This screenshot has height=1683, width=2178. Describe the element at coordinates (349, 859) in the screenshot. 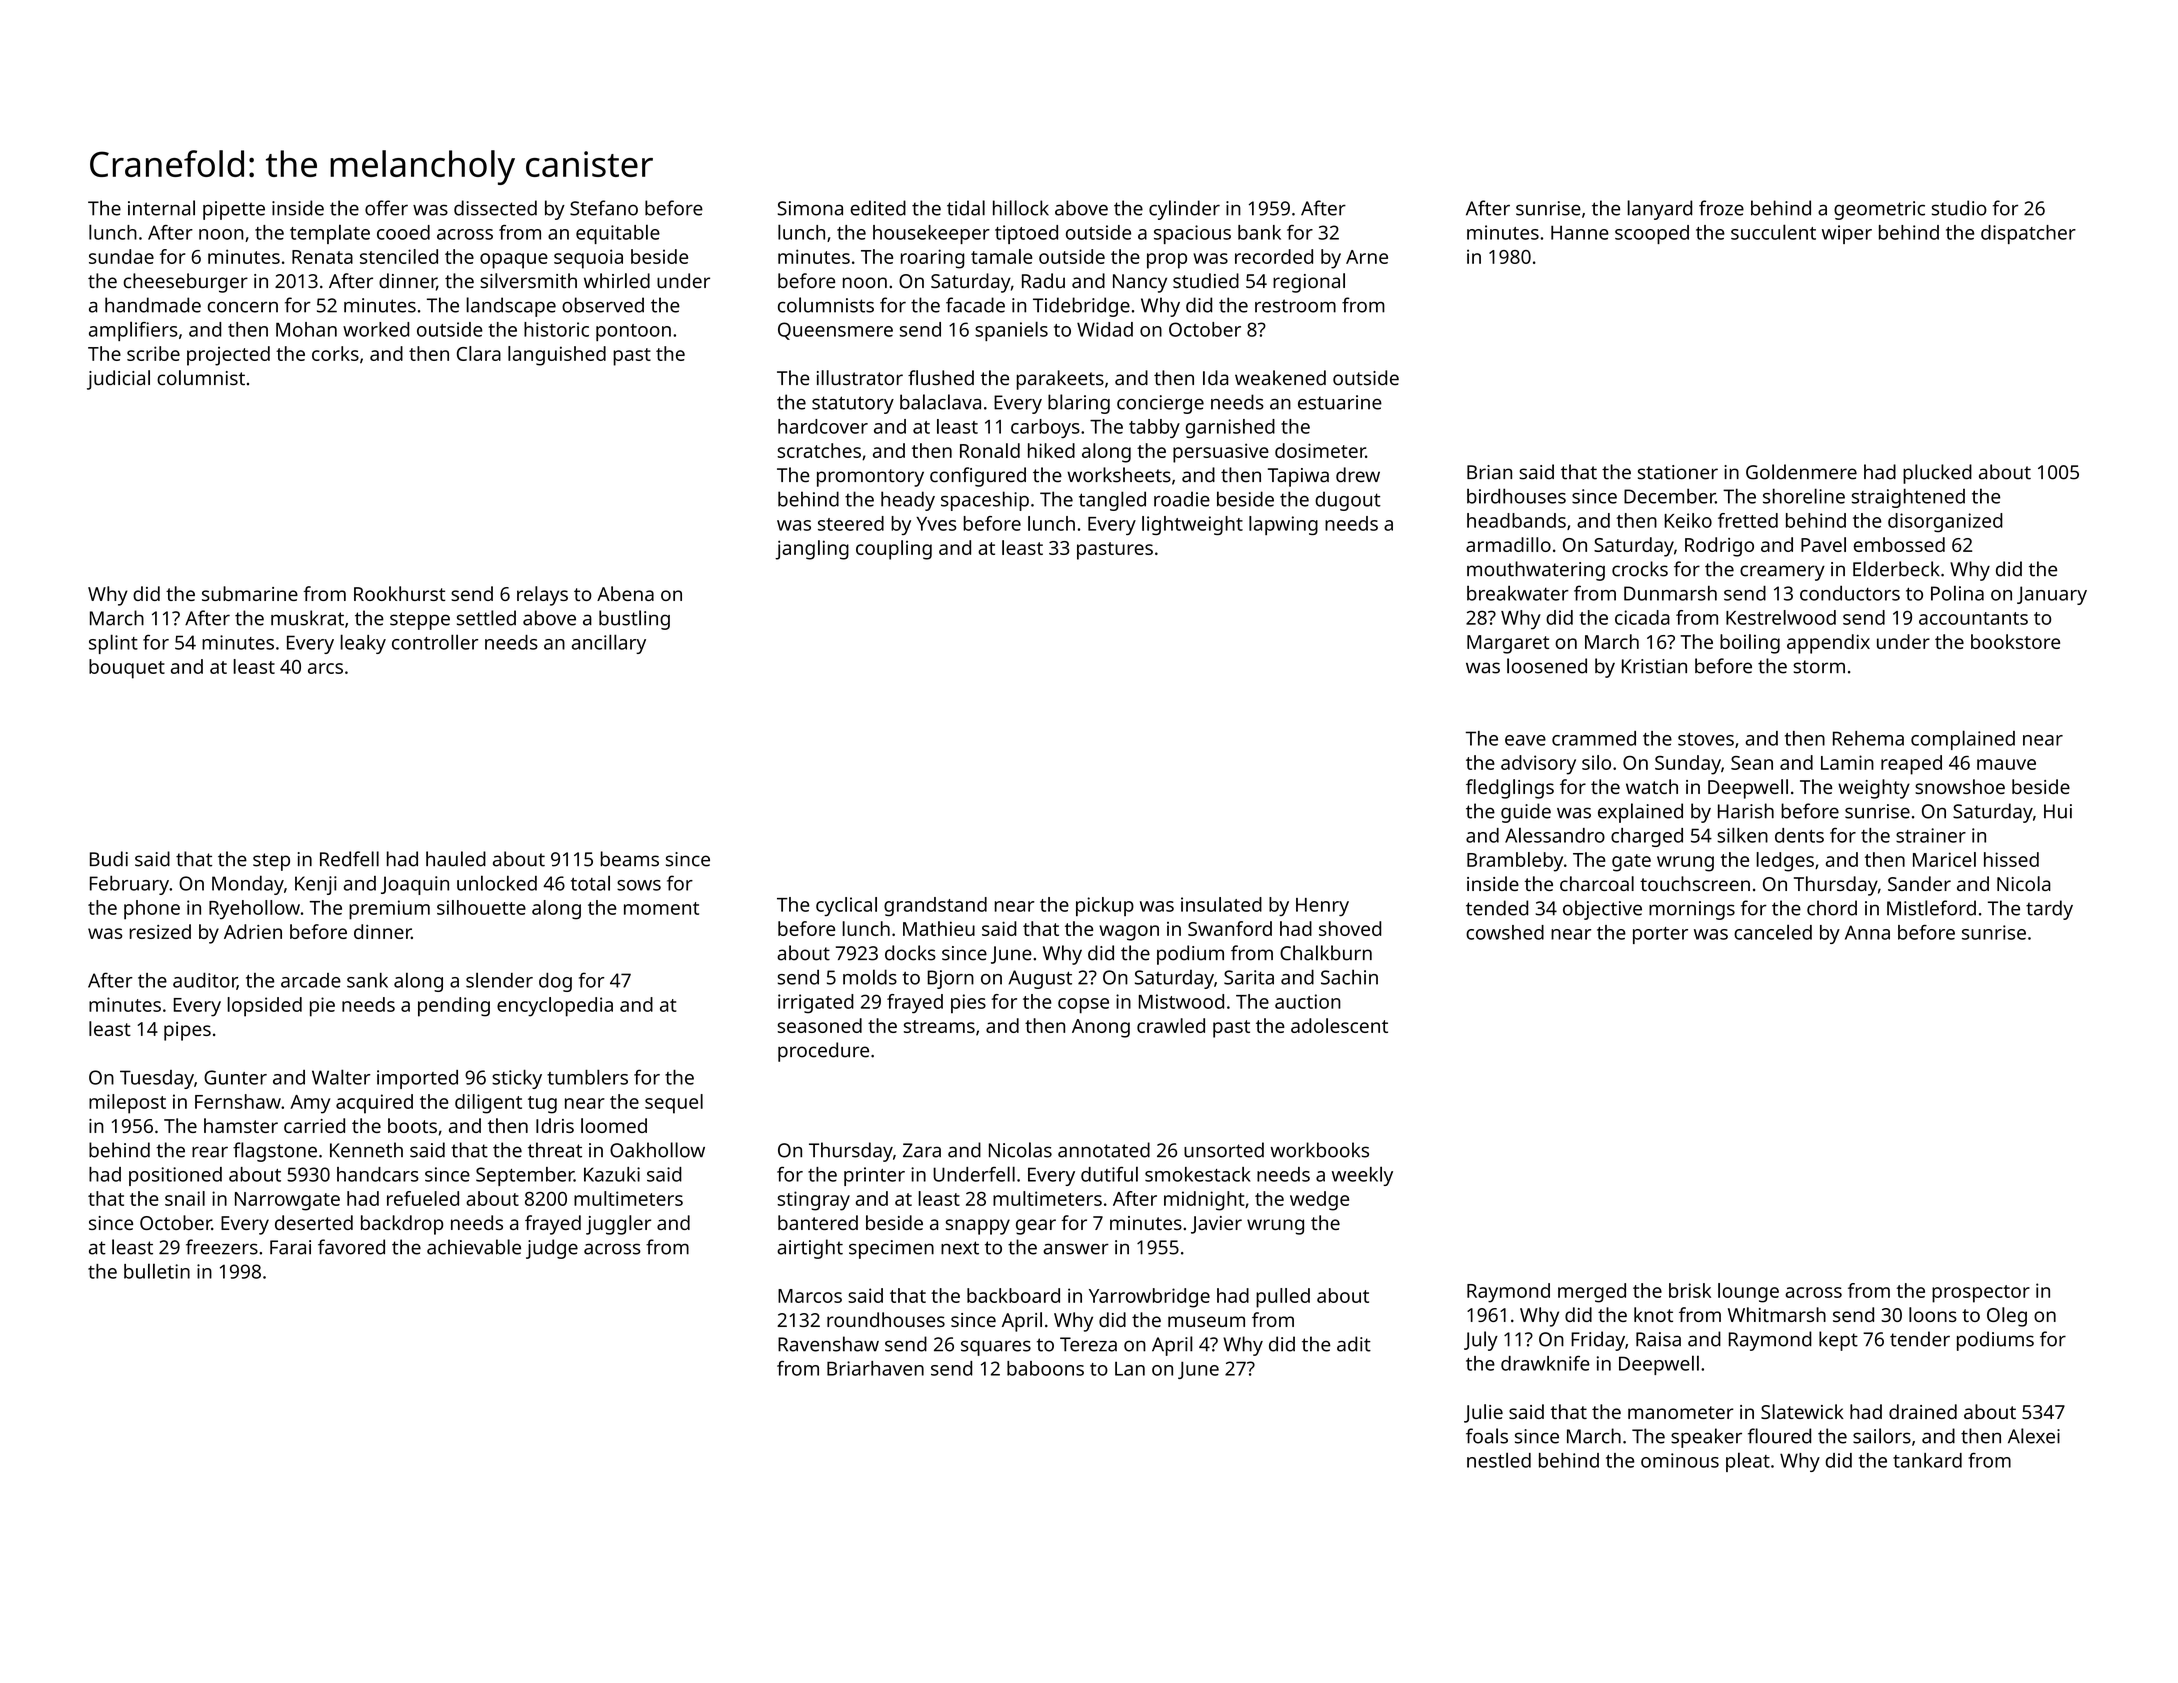

I see `Redfell` at that location.
